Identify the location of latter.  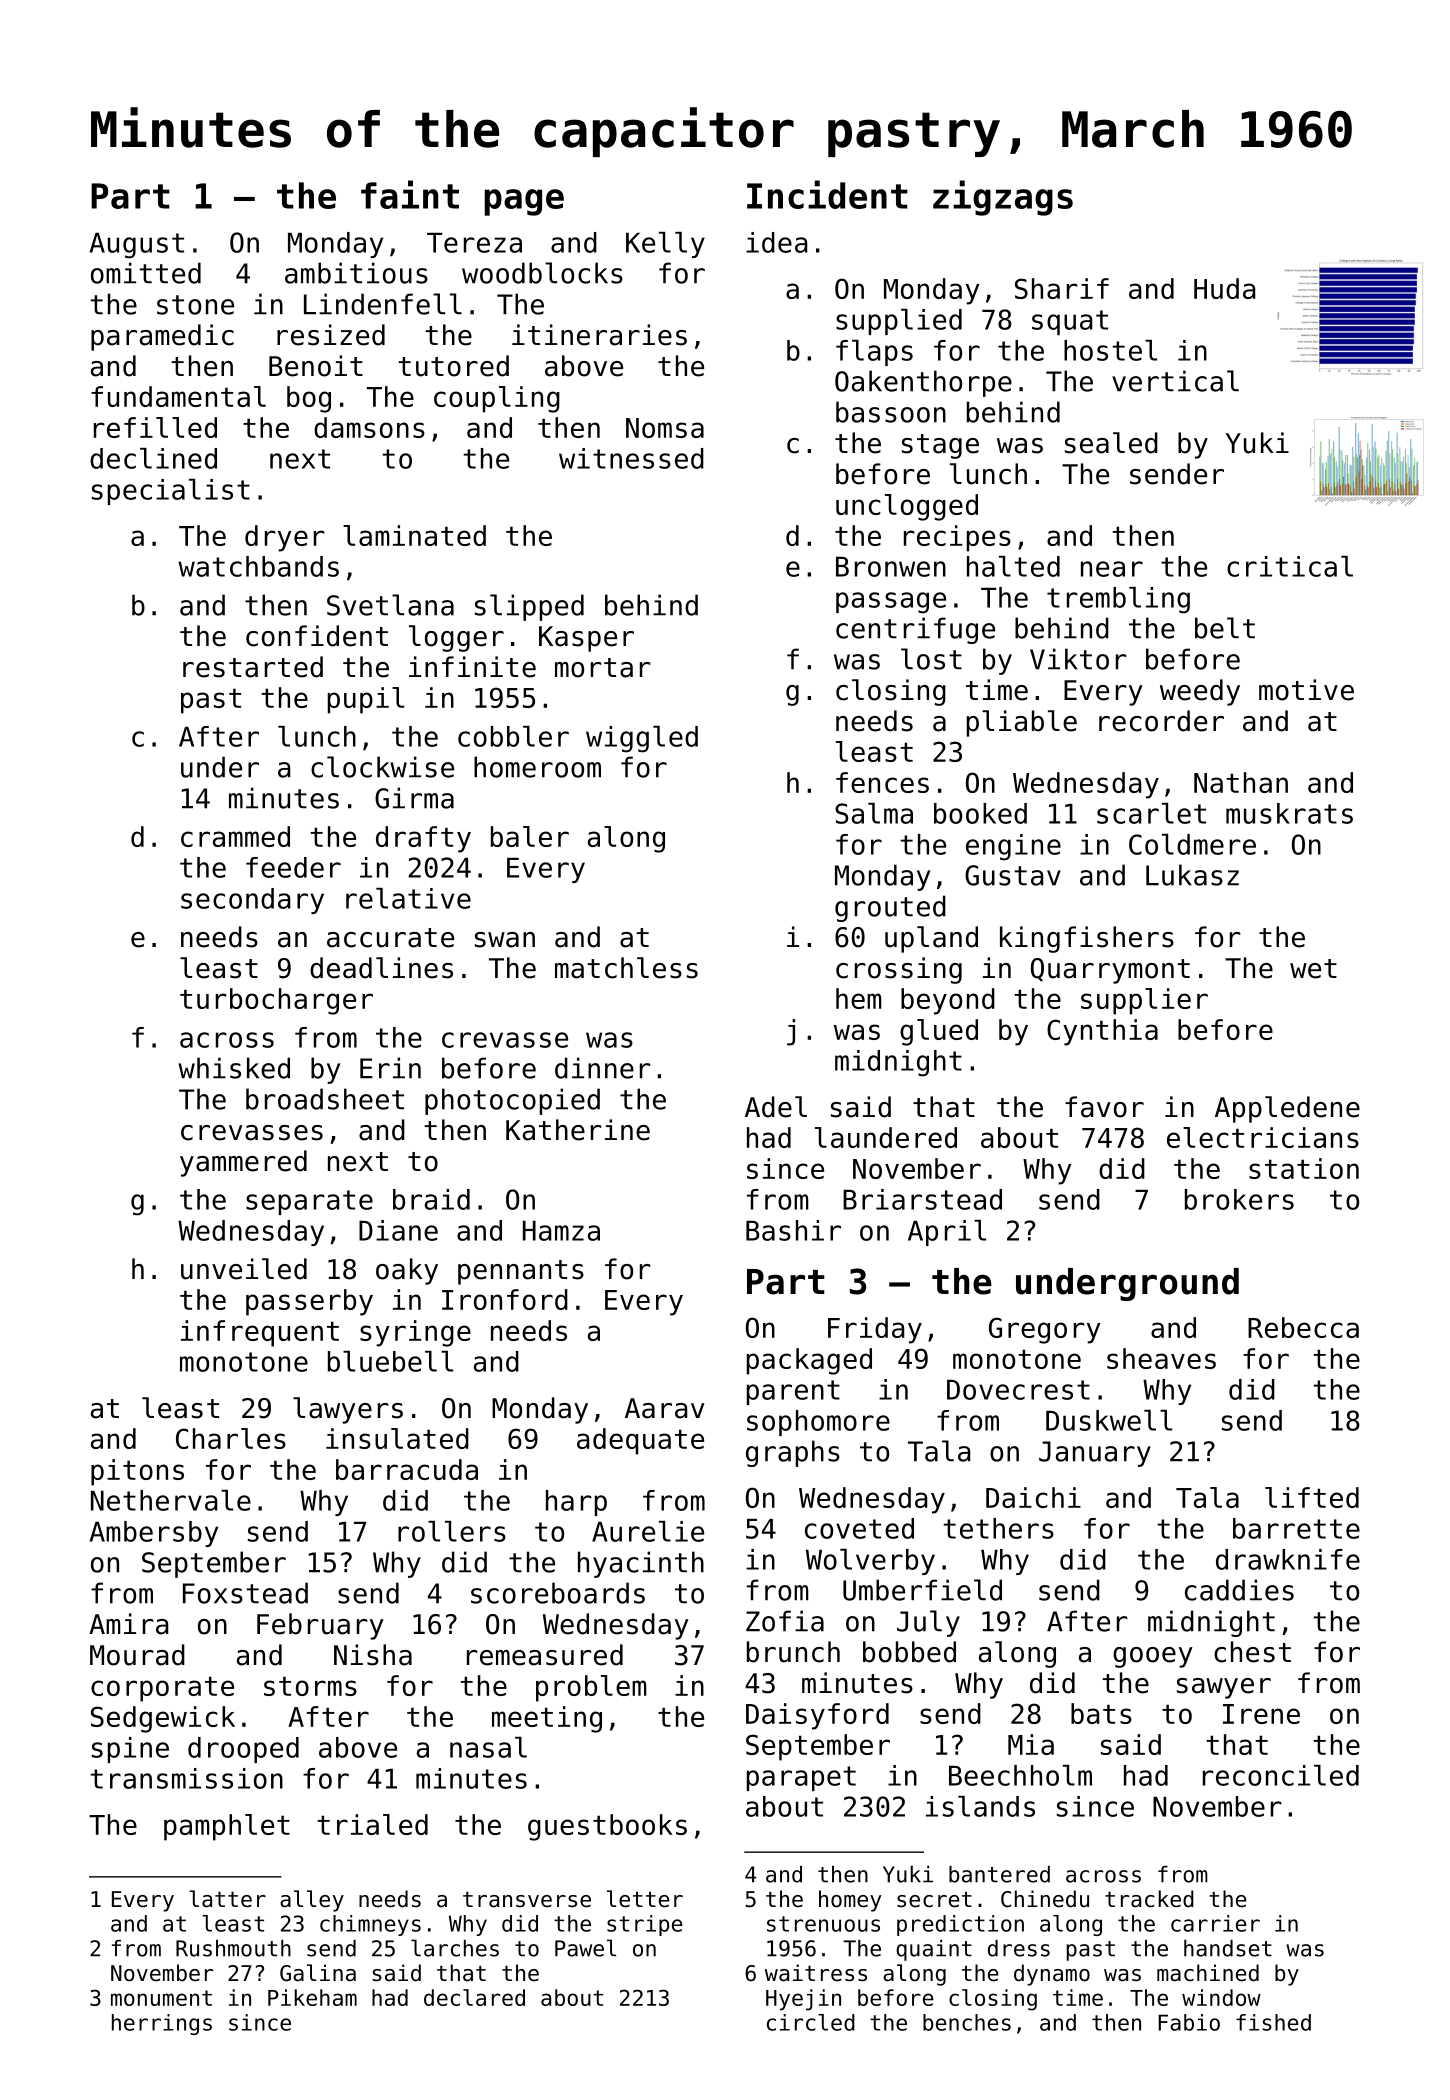
(227, 1899).
